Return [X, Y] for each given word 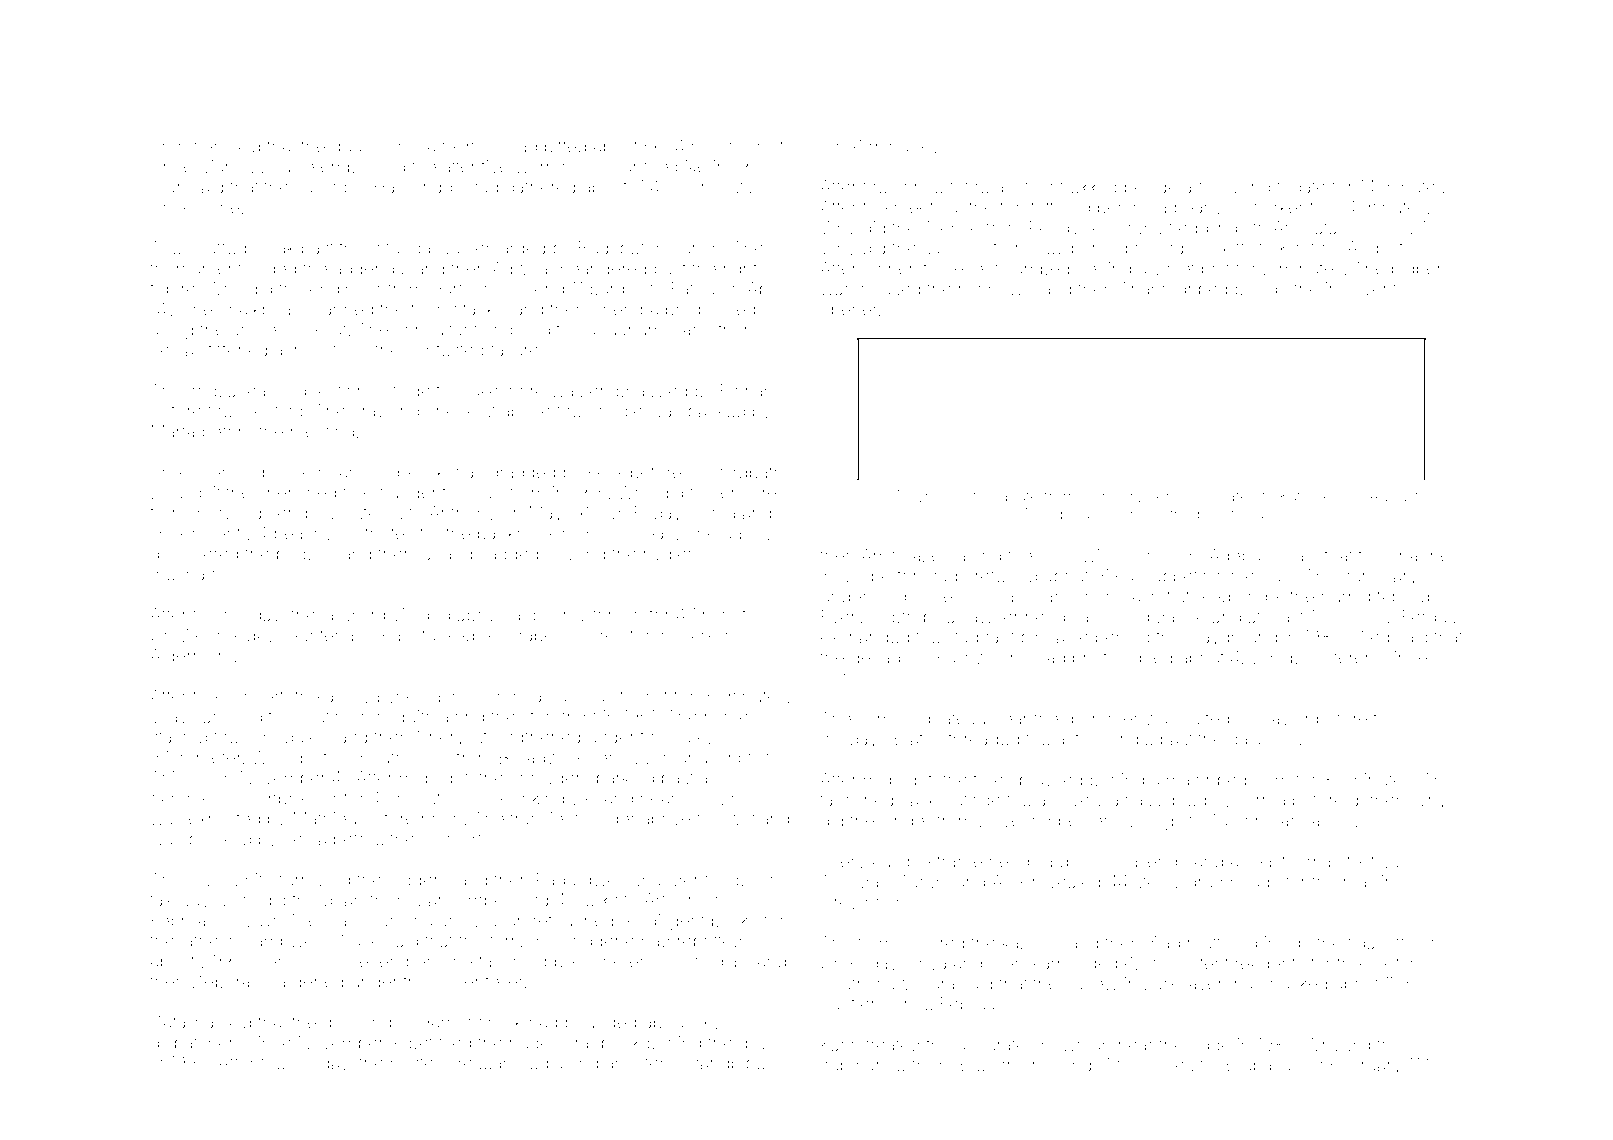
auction [1024, 187]
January [1303, 822]
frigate [1301, 188]
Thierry [179, 779]
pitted [565, 148]
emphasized [638, 391]
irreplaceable [239, 391]
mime [726, 717]
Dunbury [1113, 497]
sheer [457, 981]
